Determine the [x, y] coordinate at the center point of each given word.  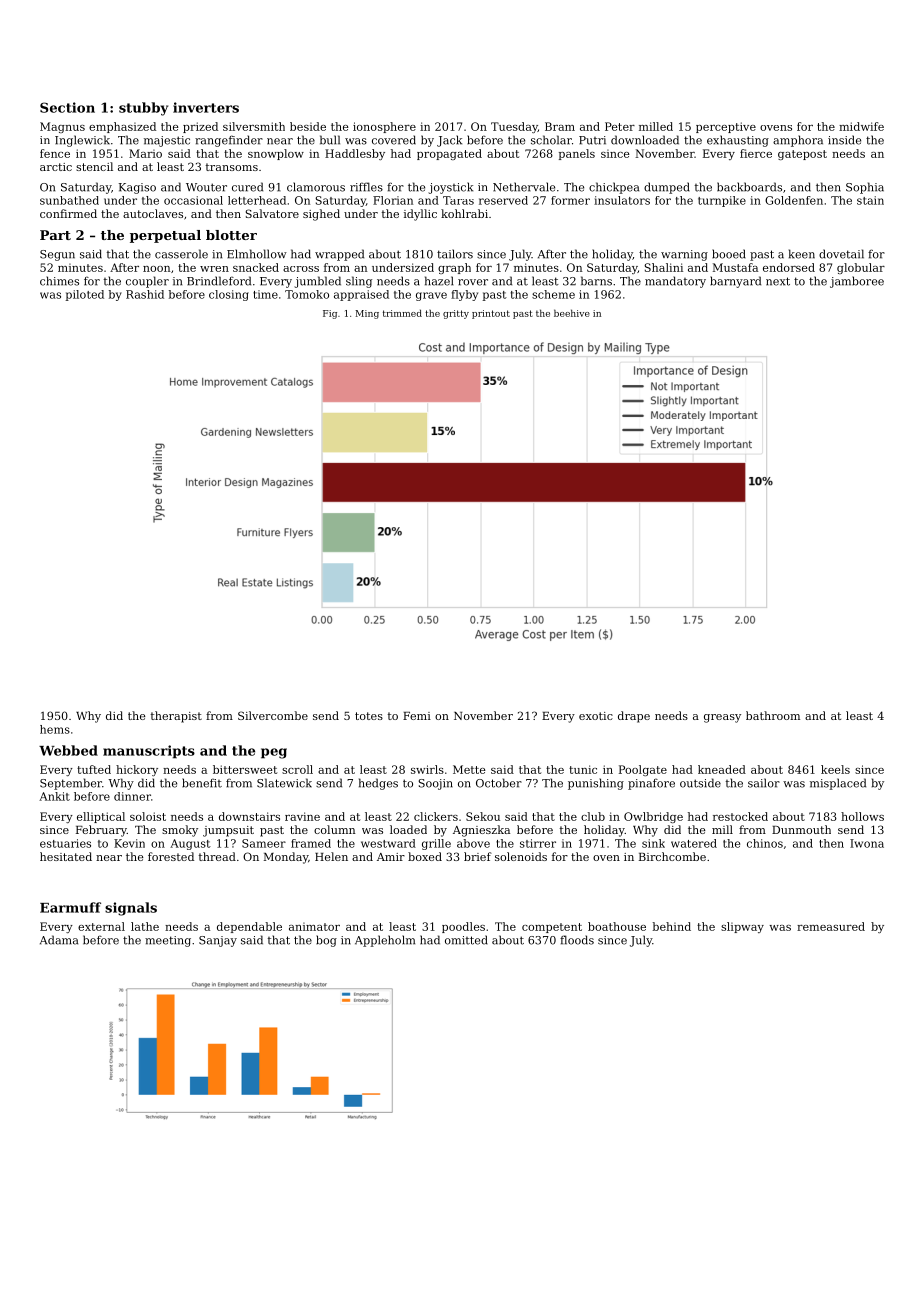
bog [326, 941]
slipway [742, 927]
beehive [572, 313]
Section [67, 107]
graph [454, 268]
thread [217, 856]
